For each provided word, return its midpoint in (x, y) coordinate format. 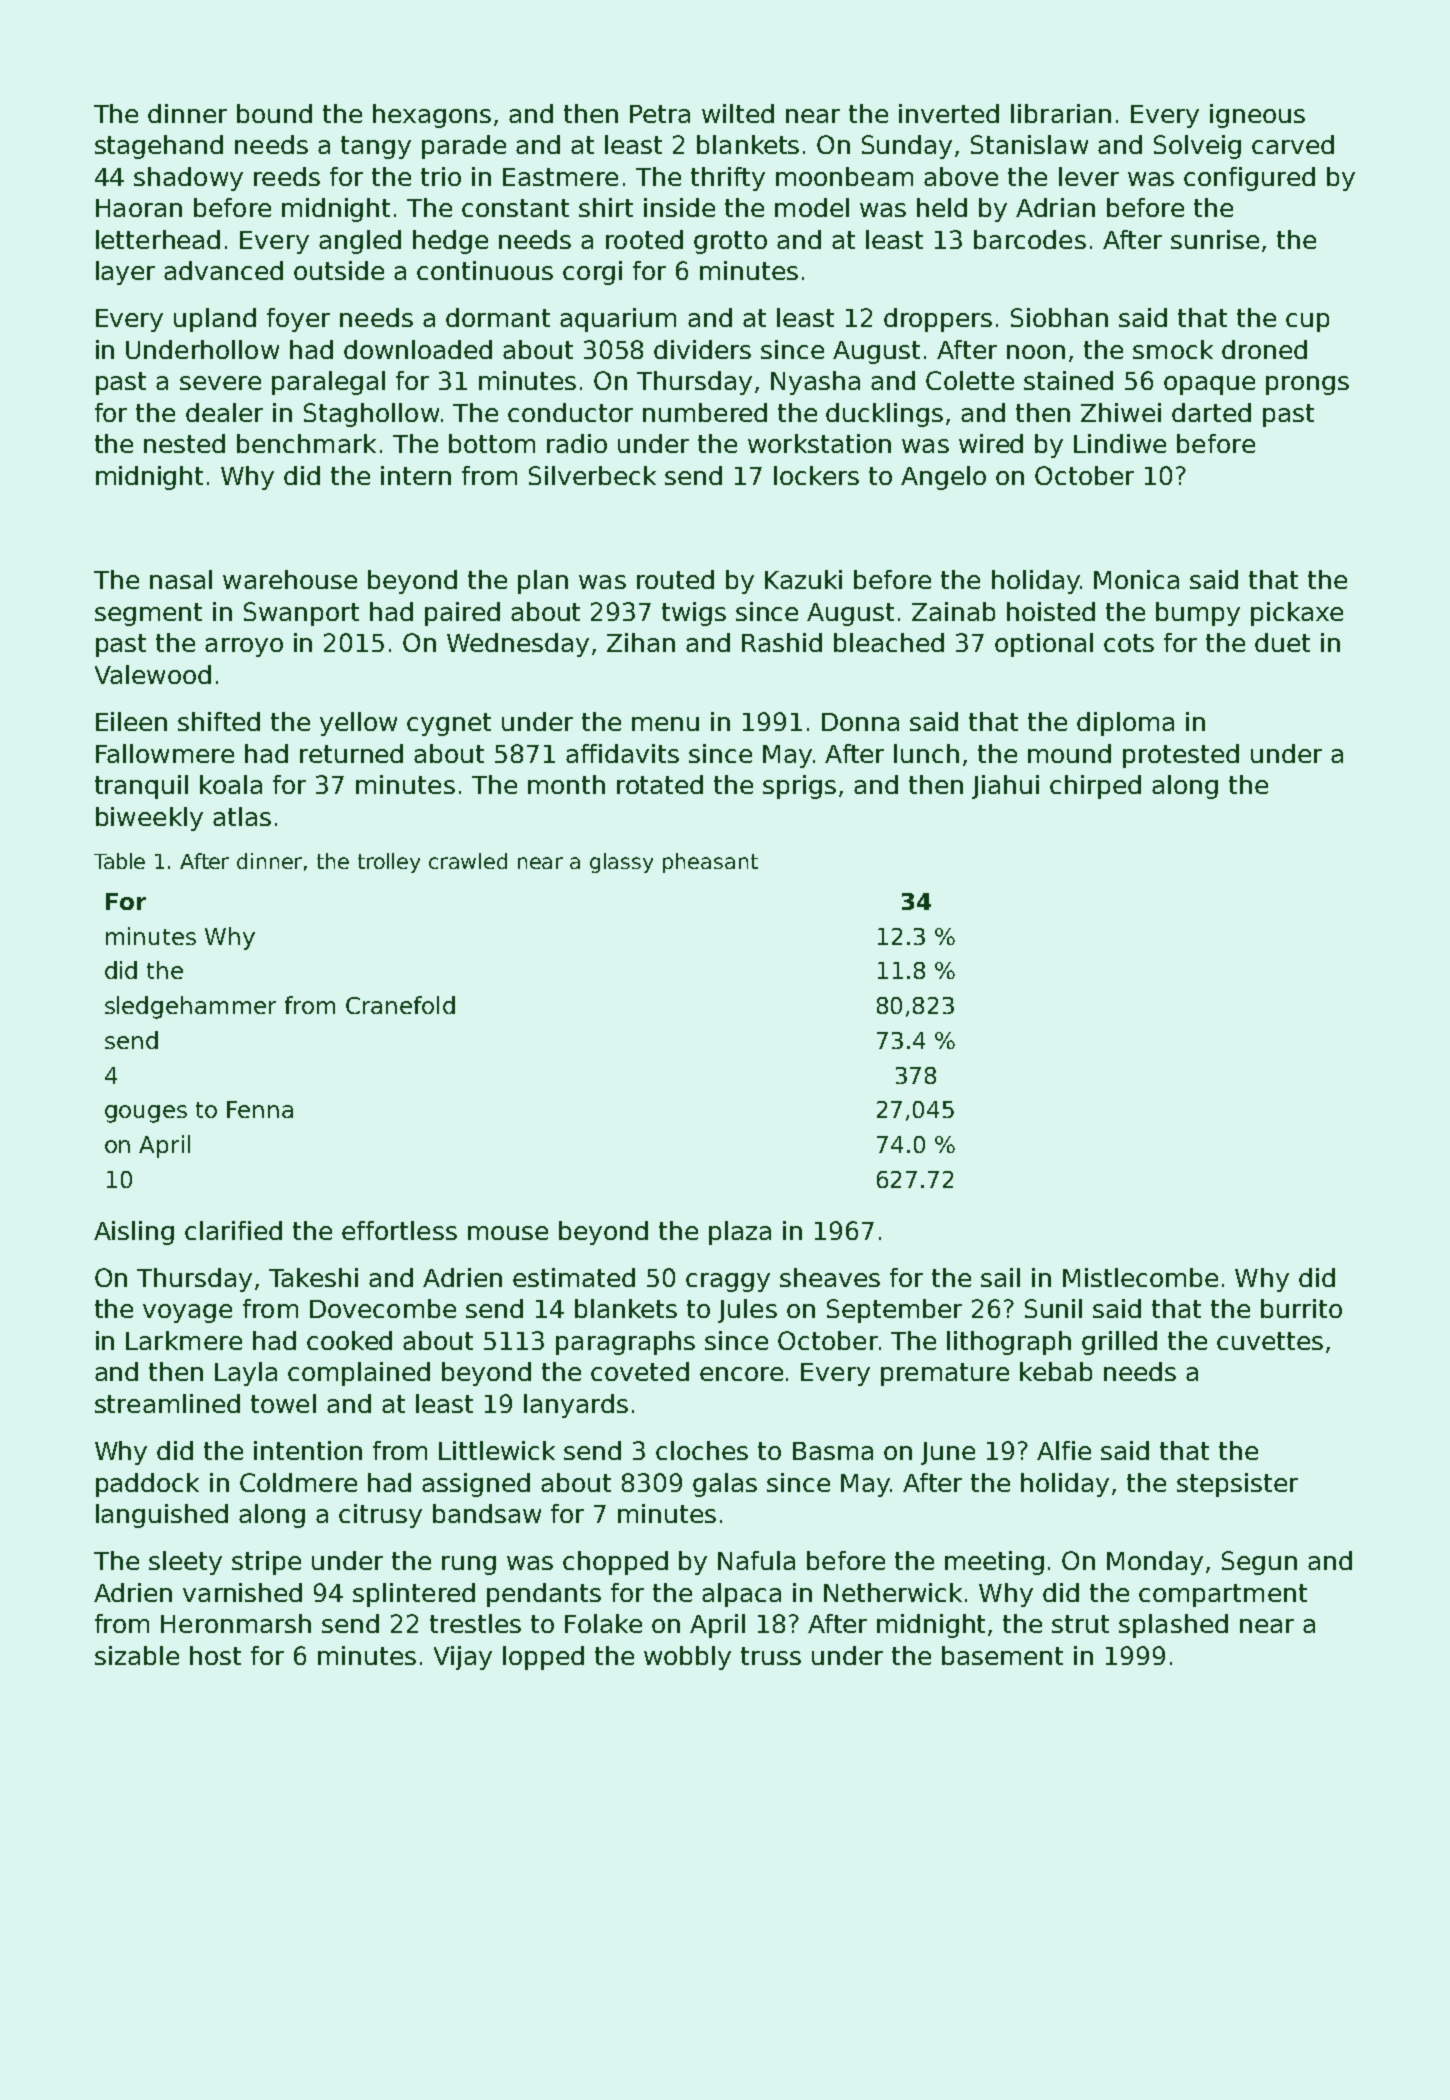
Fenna (260, 1109)
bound (274, 113)
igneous (1257, 116)
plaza (740, 1233)
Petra (660, 114)
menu (665, 724)
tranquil (141, 787)
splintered (414, 1595)
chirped (1095, 787)
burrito (1301, 1308)
